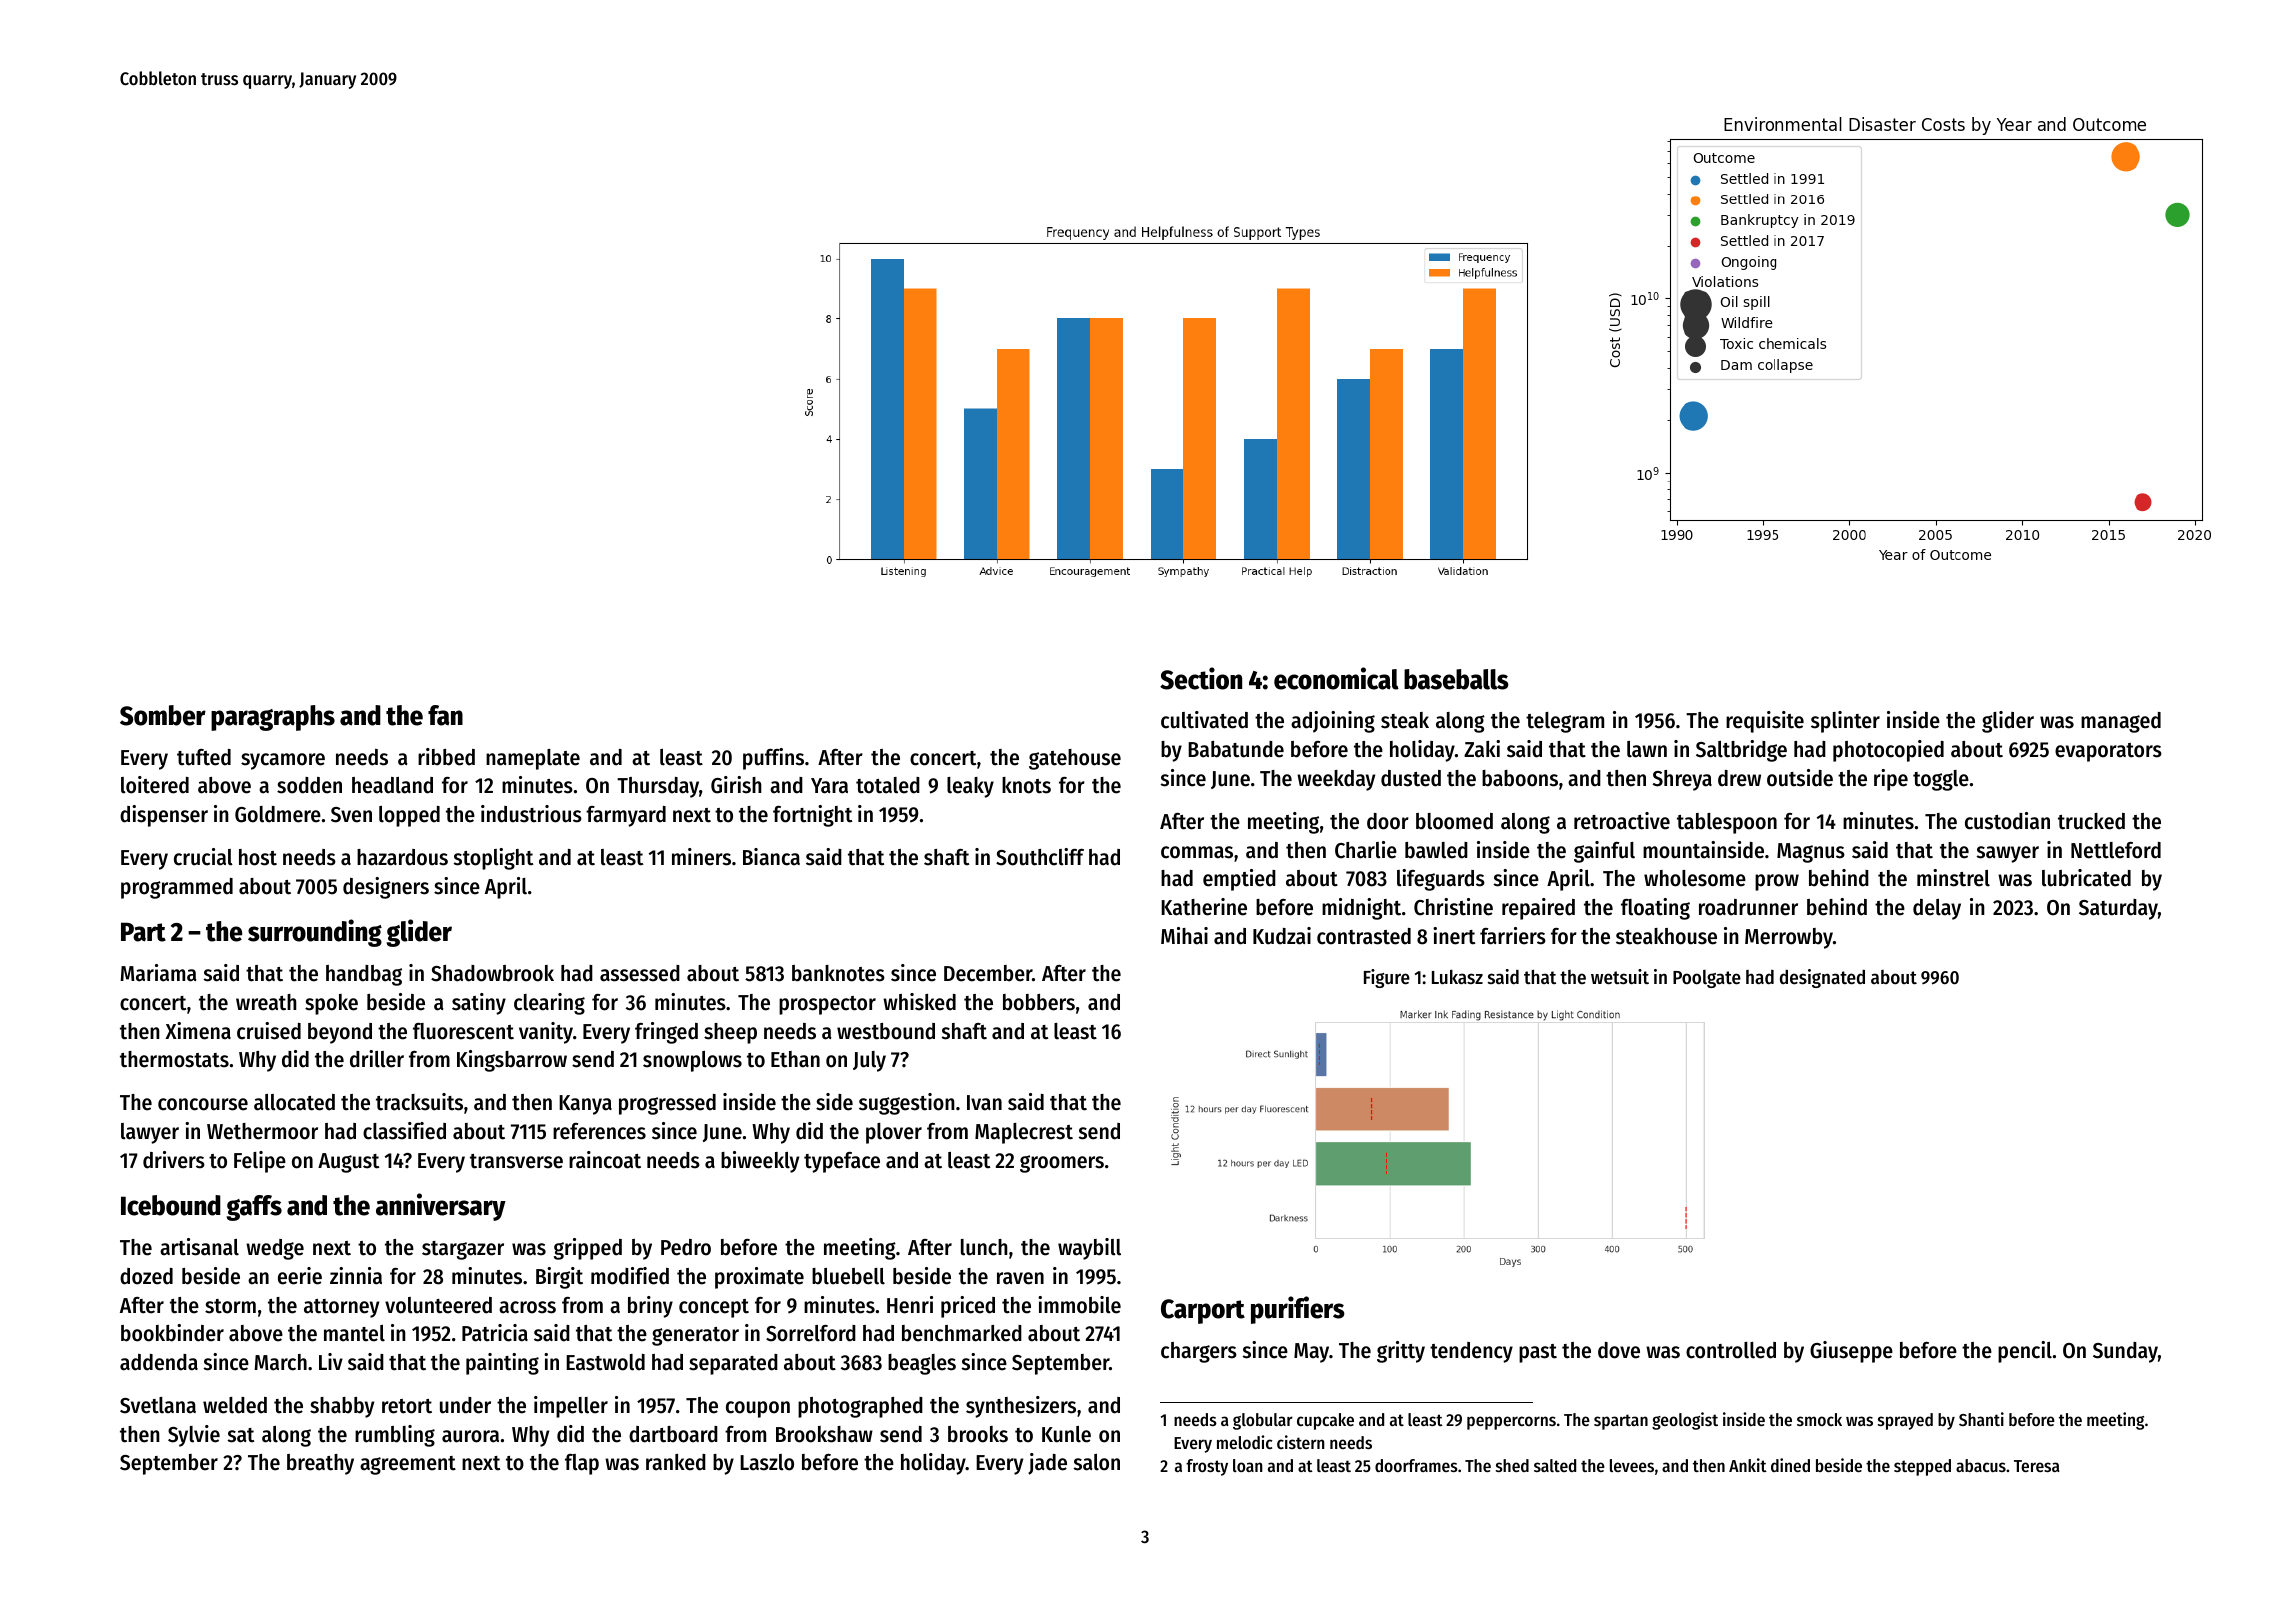 The height and width of the image is (1614, 2282). What do you see at coordinates (970, 787) in the image?
I see `leaky` at bounding box center [970, 787].
